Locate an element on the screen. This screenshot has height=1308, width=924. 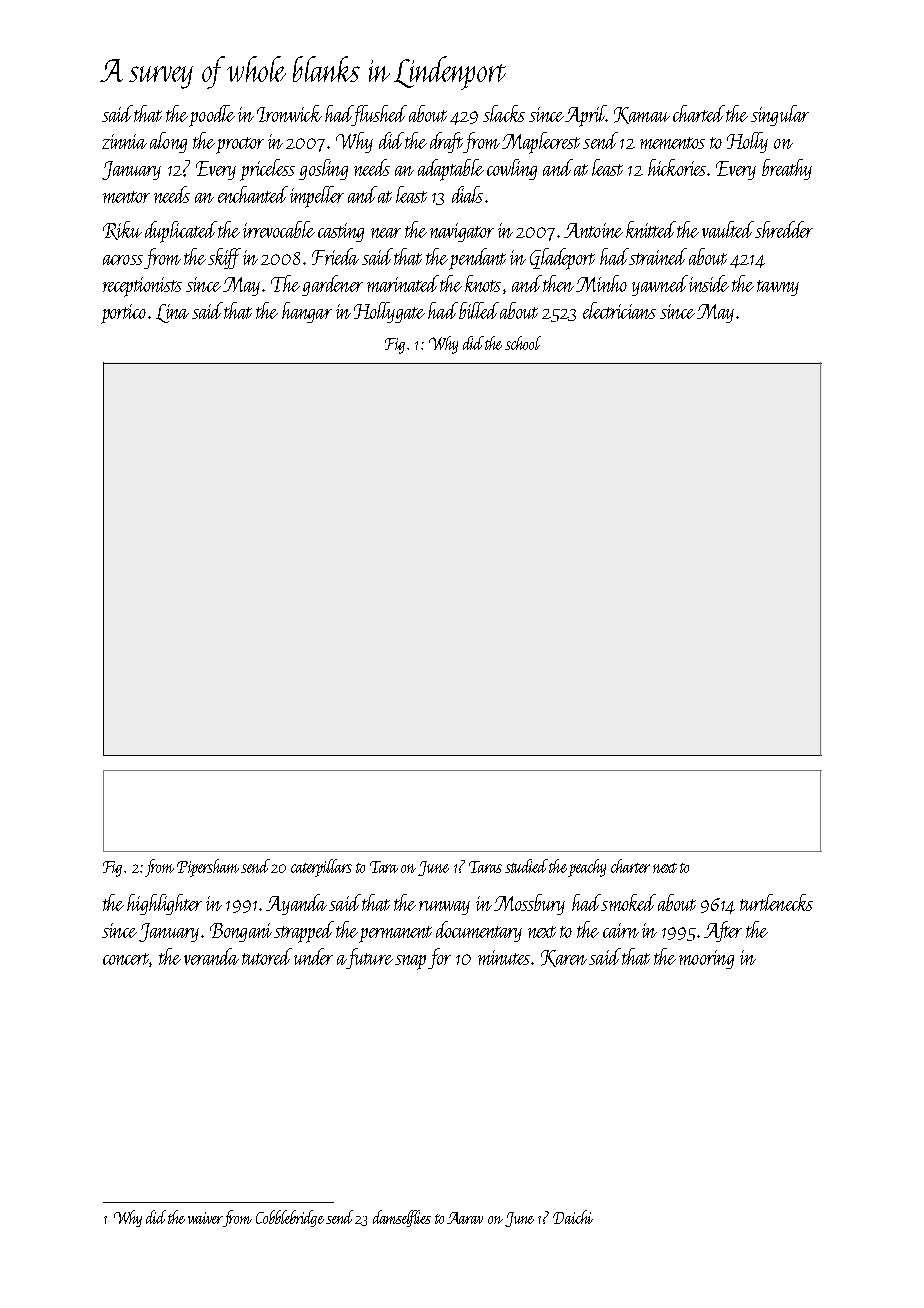
turtlenecks is located at coordinates (776, 902).
